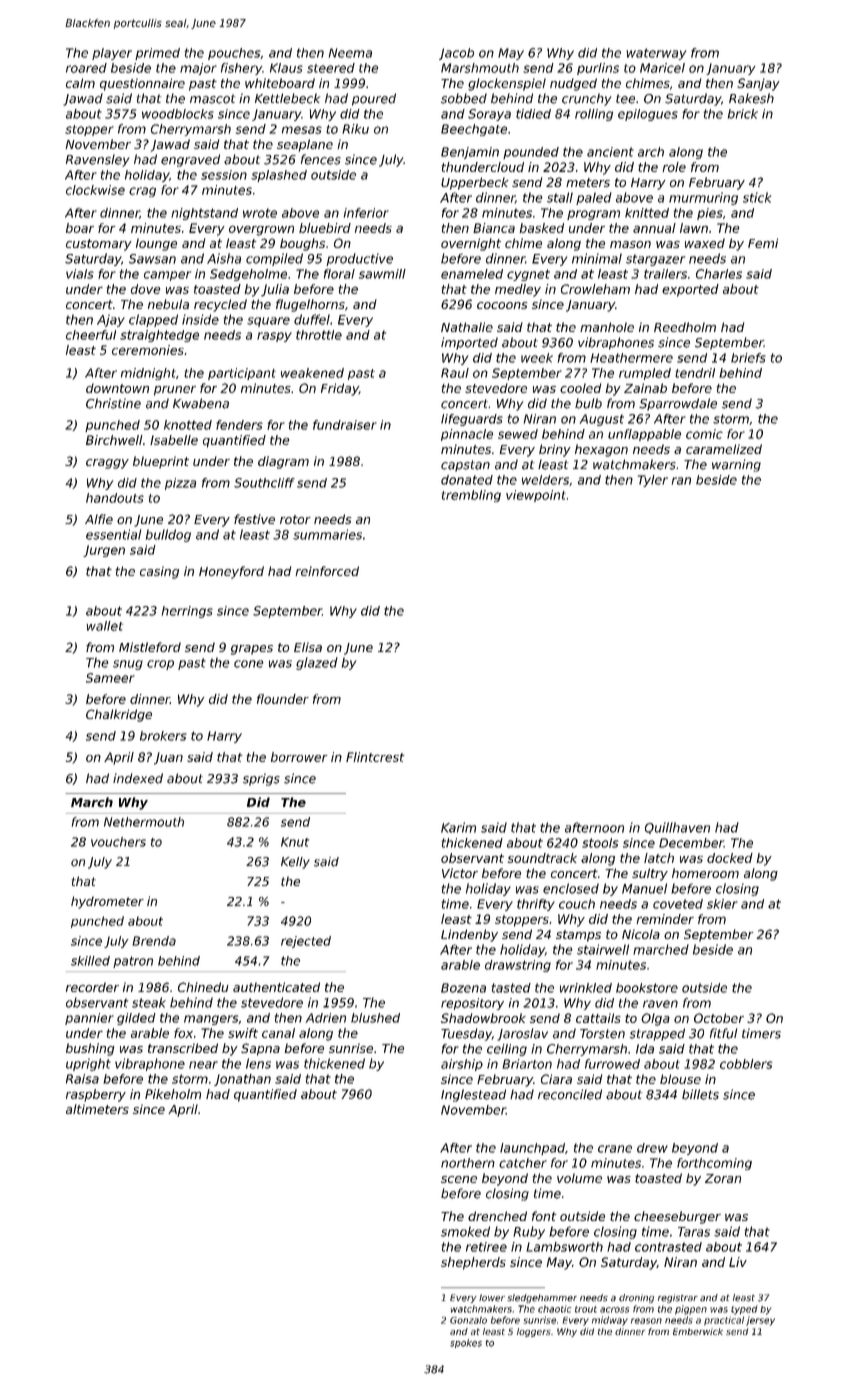  What do you see at coordinates (111, 320) in the screenshot?
I see `Ajay` at bounding box center [111, 320].
